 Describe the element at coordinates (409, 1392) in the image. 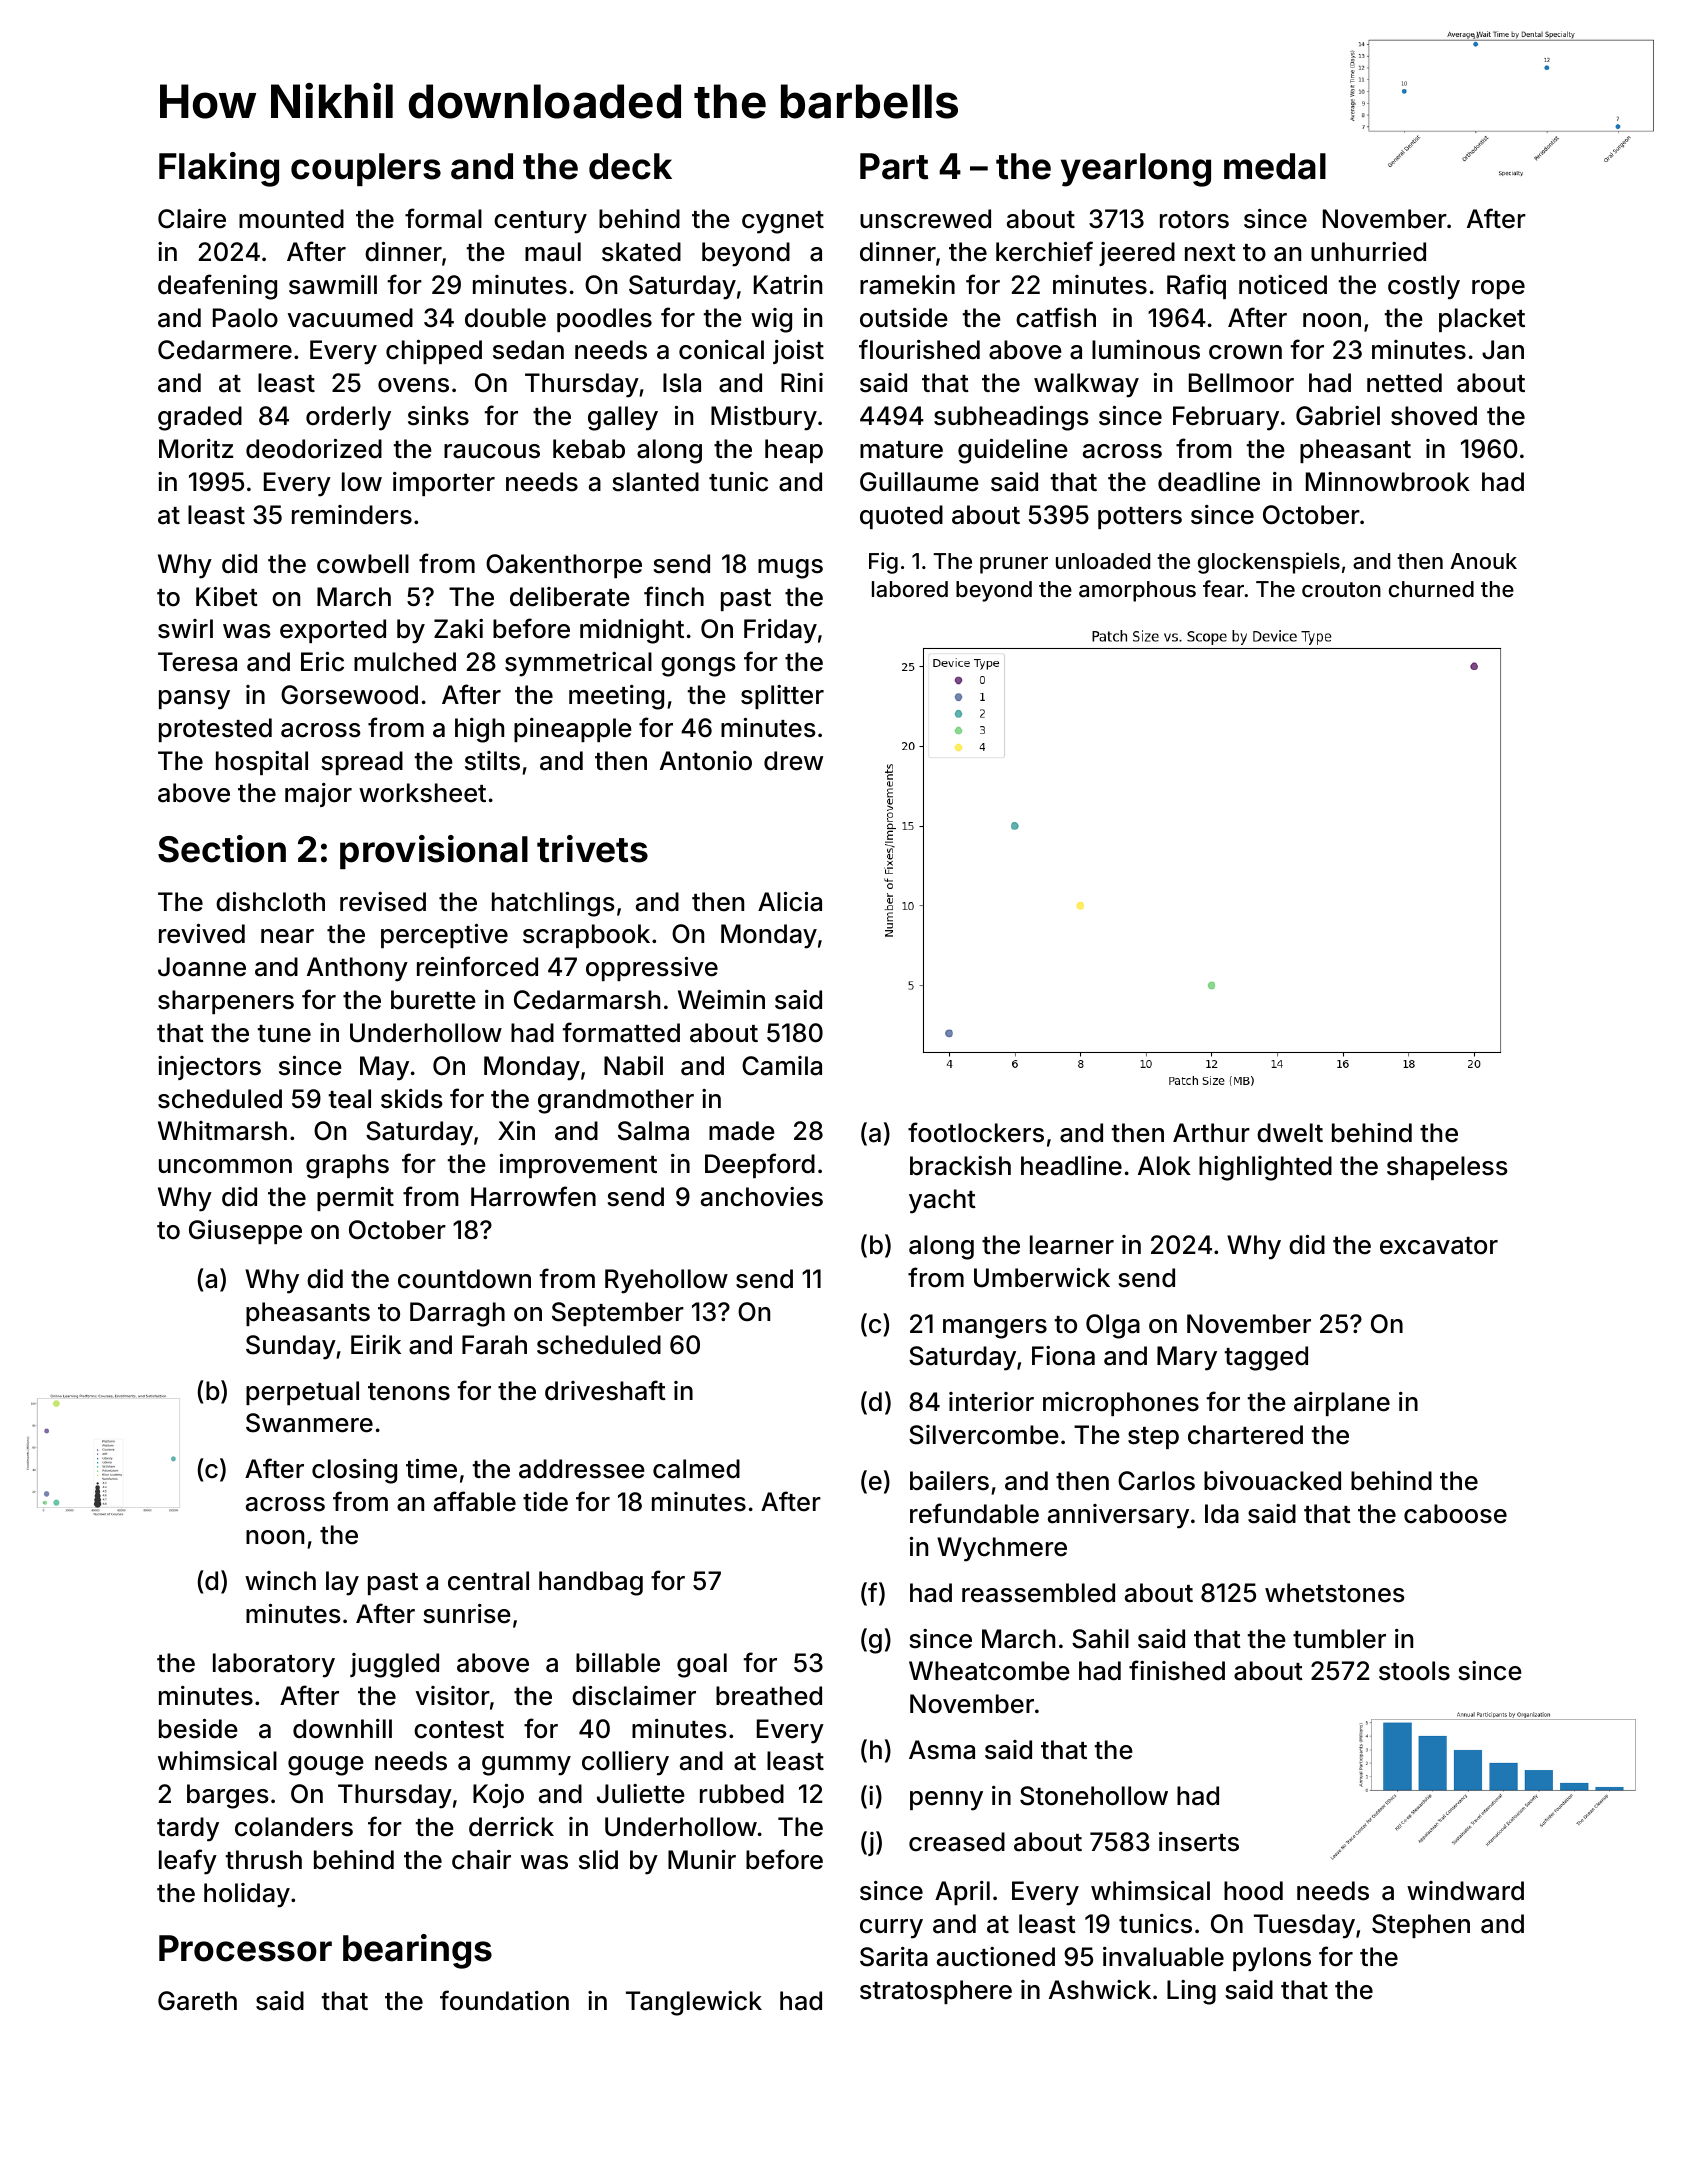

I see `tenons` at that location.
